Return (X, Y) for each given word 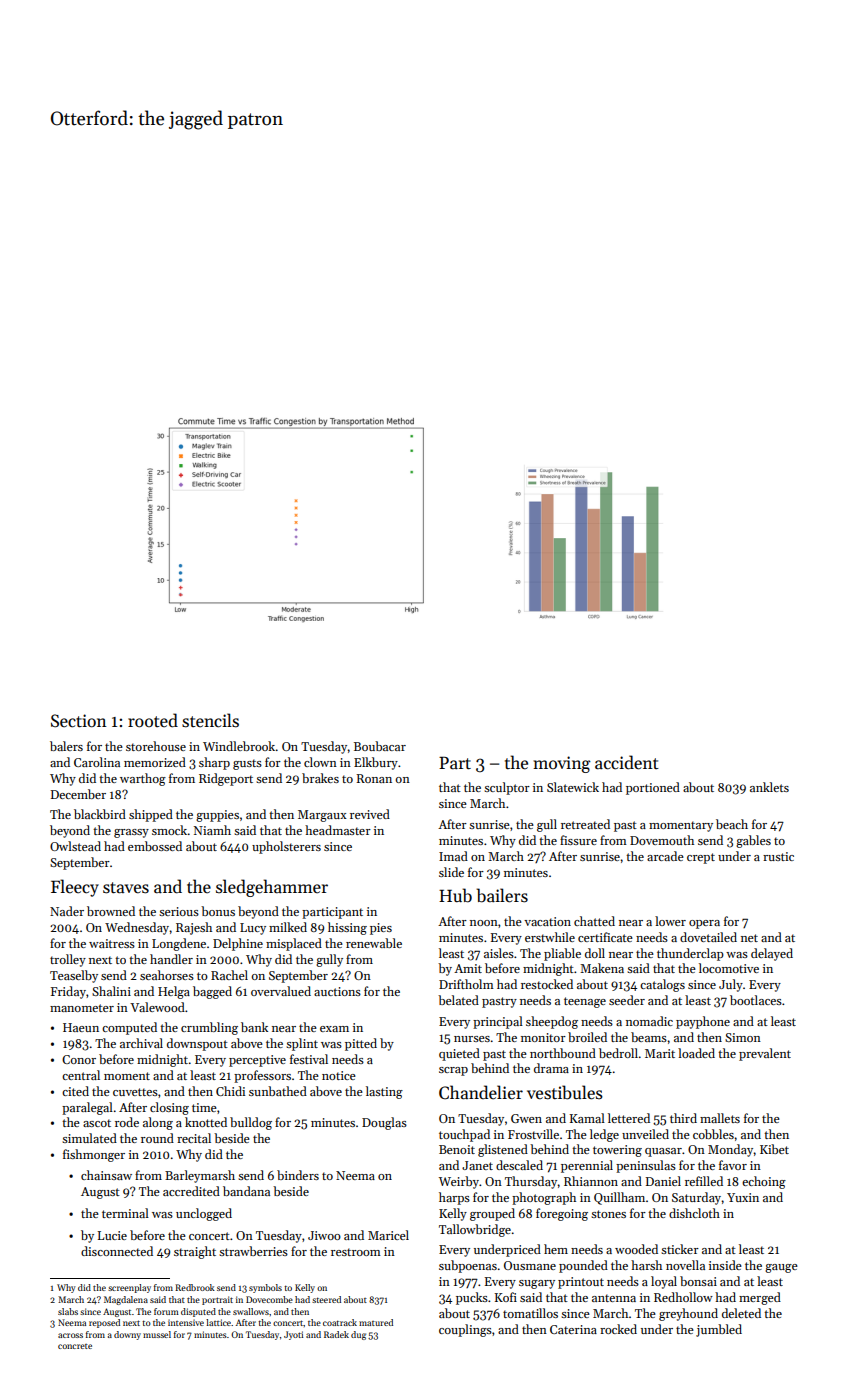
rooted (153, 720)
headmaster (338, 830)
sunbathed (278, 1091)
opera (704, 924)
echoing (764, 1182)
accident (627, 762)
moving (562, 764)
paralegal (87, 1108)
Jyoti (293, 1335)
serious (179, 911)
